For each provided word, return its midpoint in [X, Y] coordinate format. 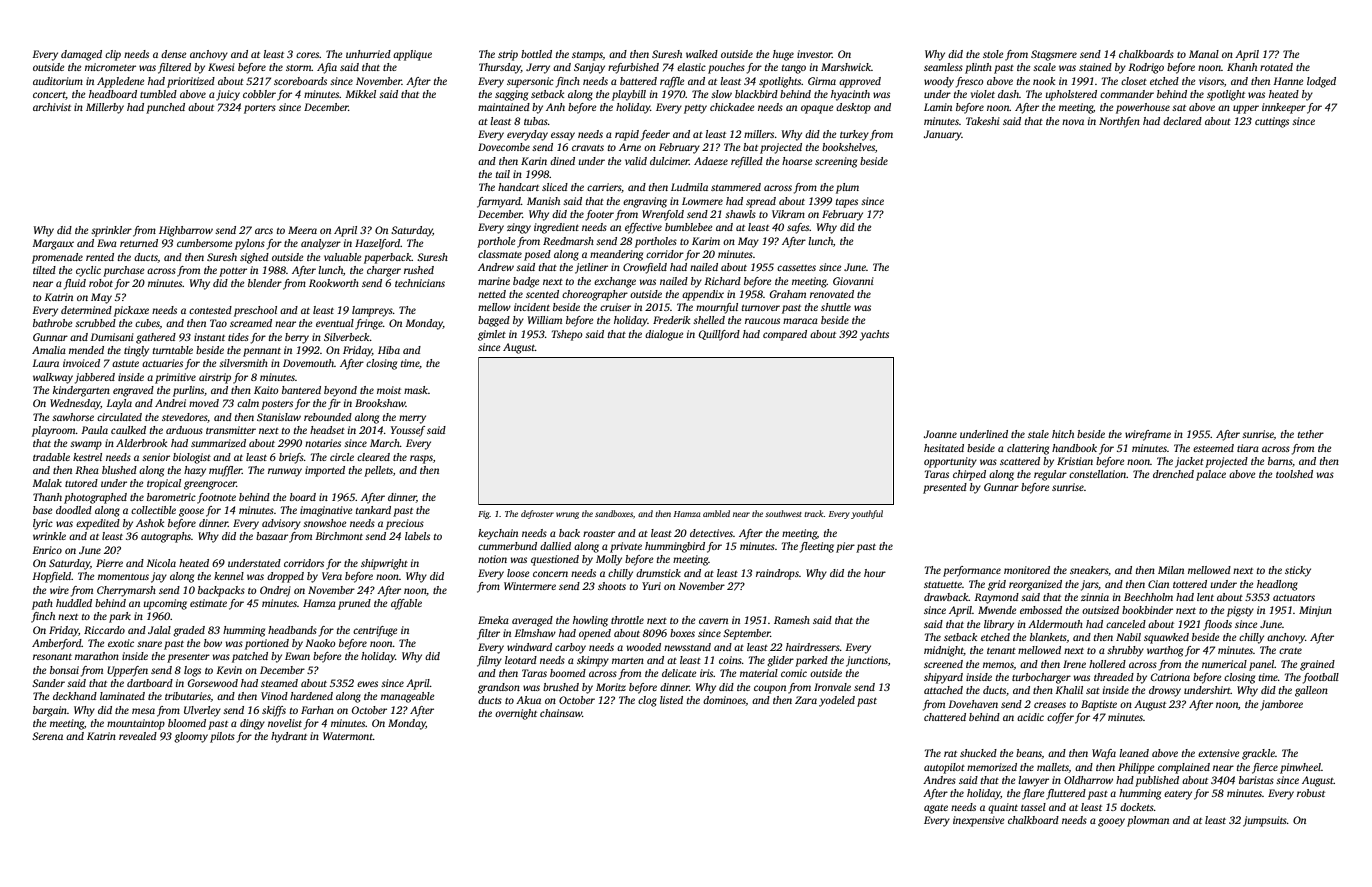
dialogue [664, 335]
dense [174, 54]
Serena [47, 736]
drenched [1173, 474]
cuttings [1272, 122]
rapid [627, 135]
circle [342, 457]
